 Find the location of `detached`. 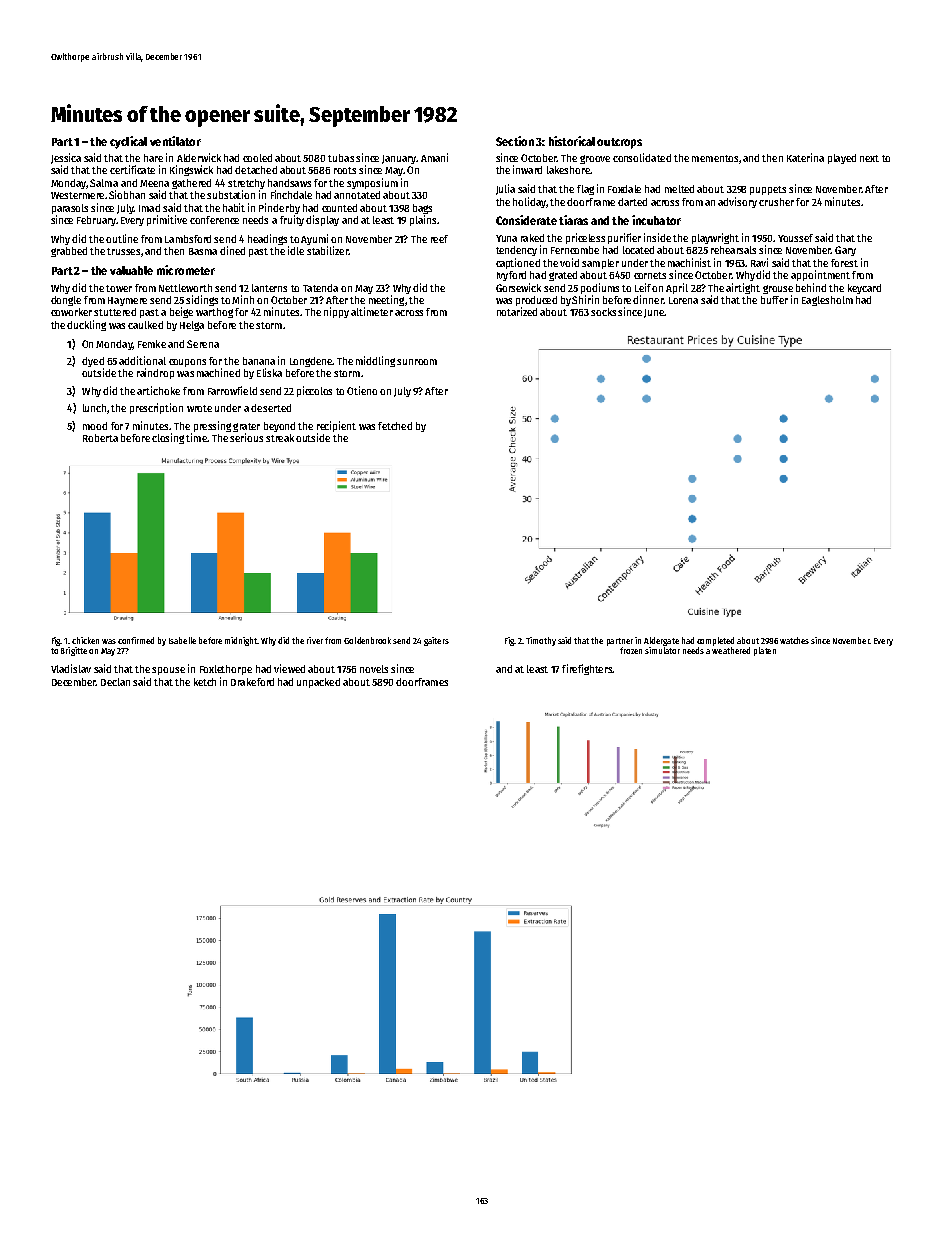

detached is located at coordinates (256, 170).
